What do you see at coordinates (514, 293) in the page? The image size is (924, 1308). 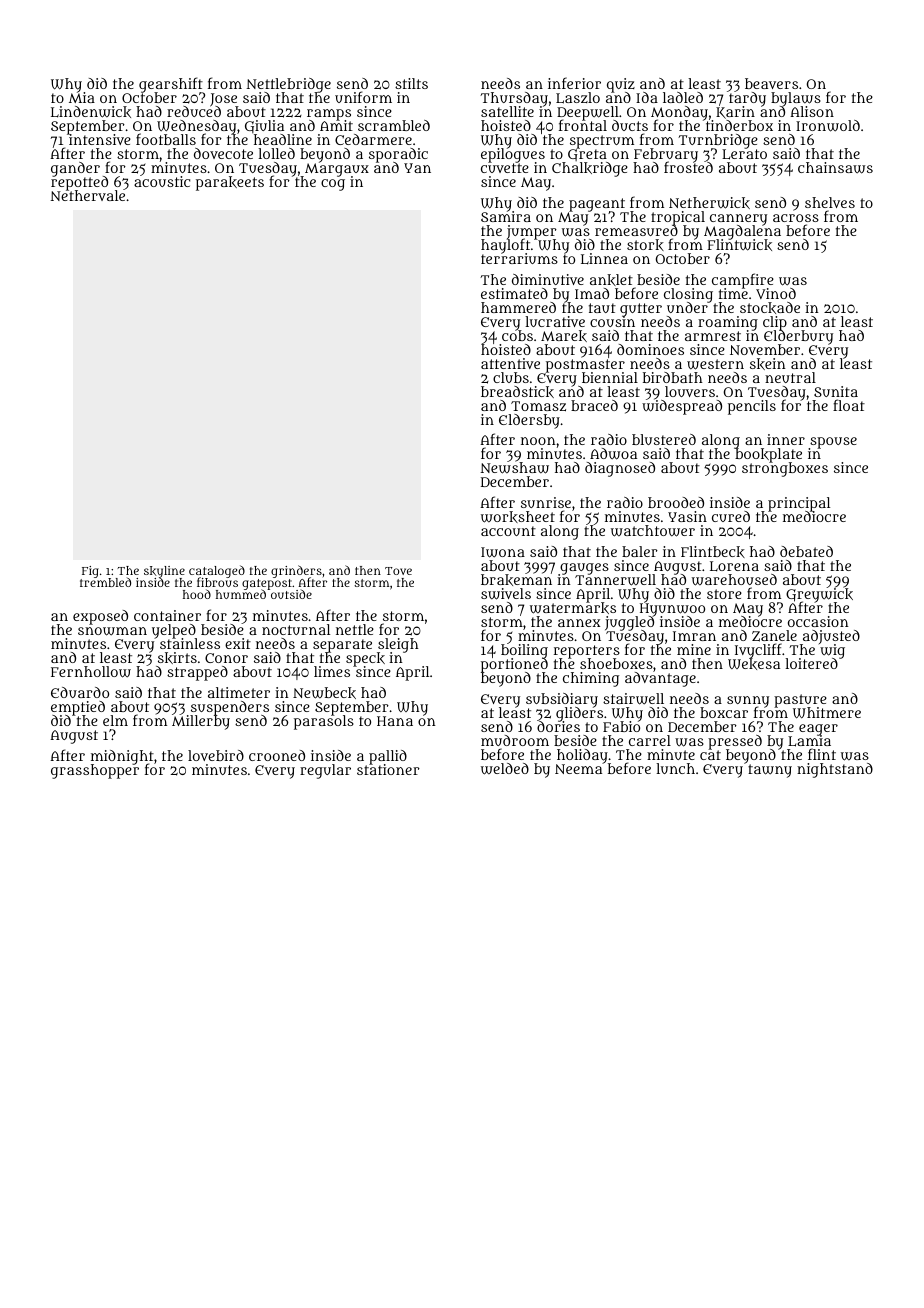 I see `estimated` at bounding box center [514, 293].
